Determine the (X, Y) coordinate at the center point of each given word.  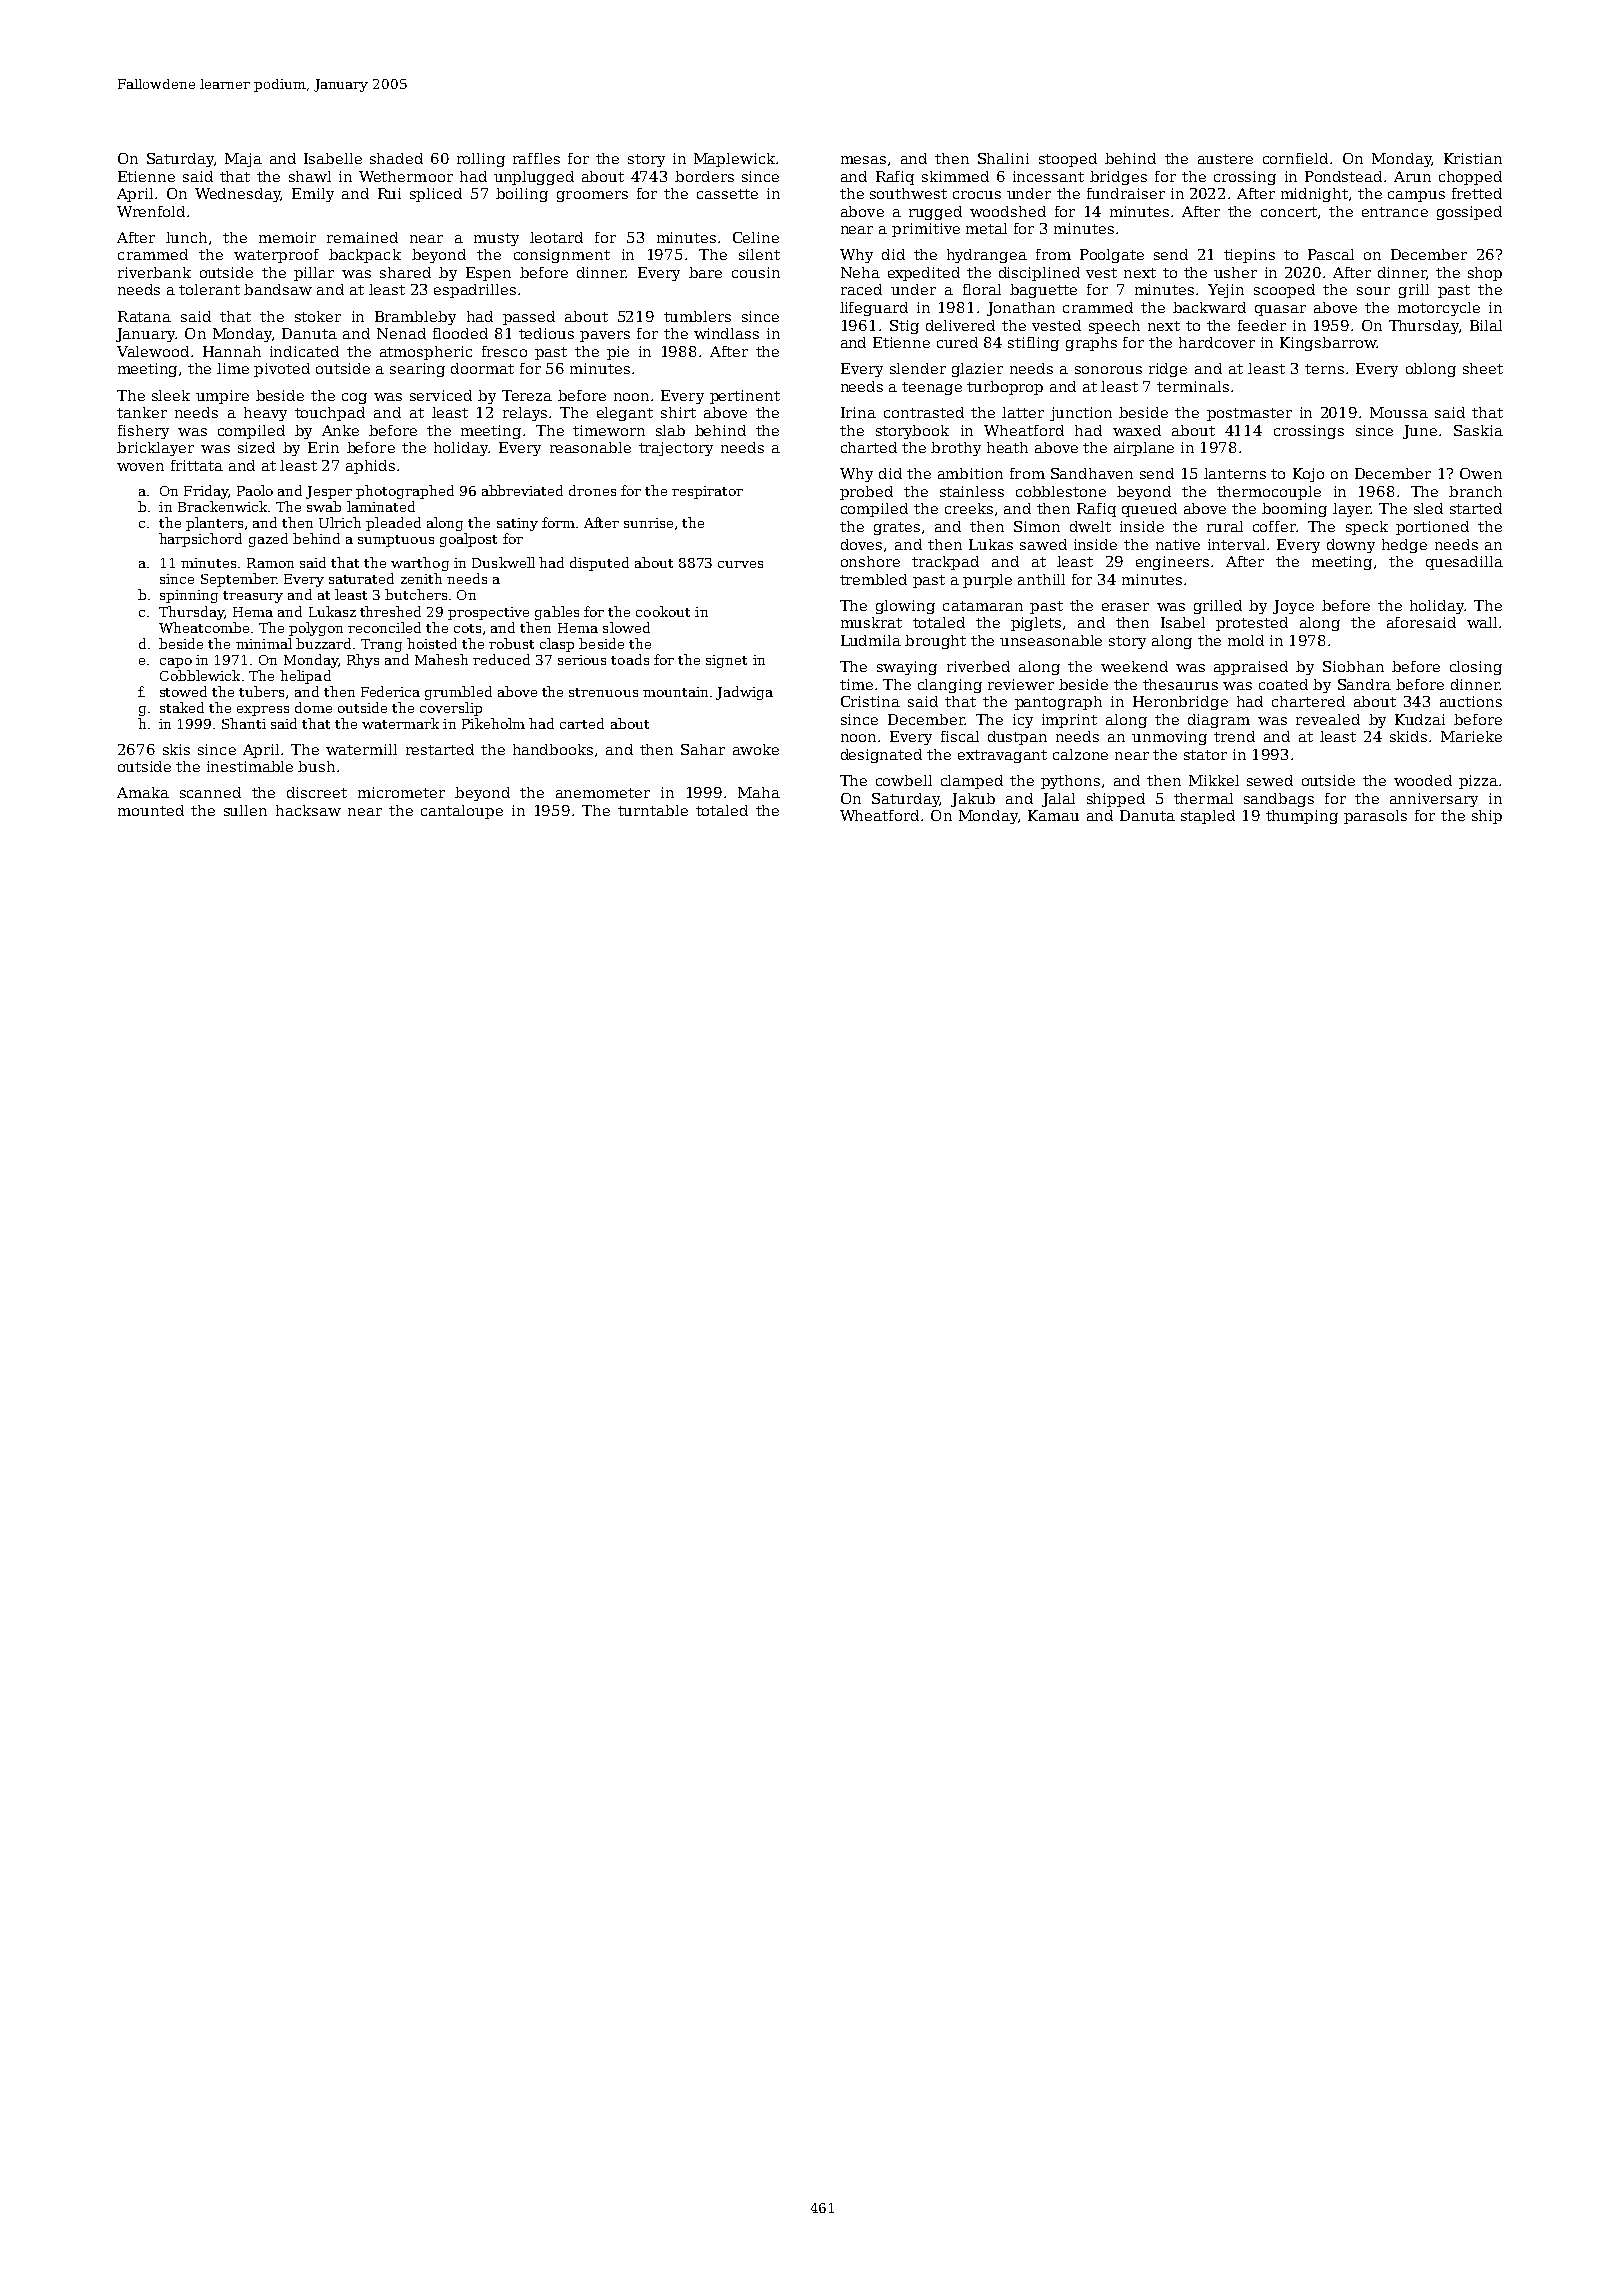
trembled (873, 579)
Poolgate (1112, 256)
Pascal (1331, 254)
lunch (186, 237)
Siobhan (1353, 666)
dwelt (1090, 526)
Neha (860, 272)
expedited (924, 274)
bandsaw (278, 289)
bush (316, 766)
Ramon (270, 563)
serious (582, 660)
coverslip (451, 709)
